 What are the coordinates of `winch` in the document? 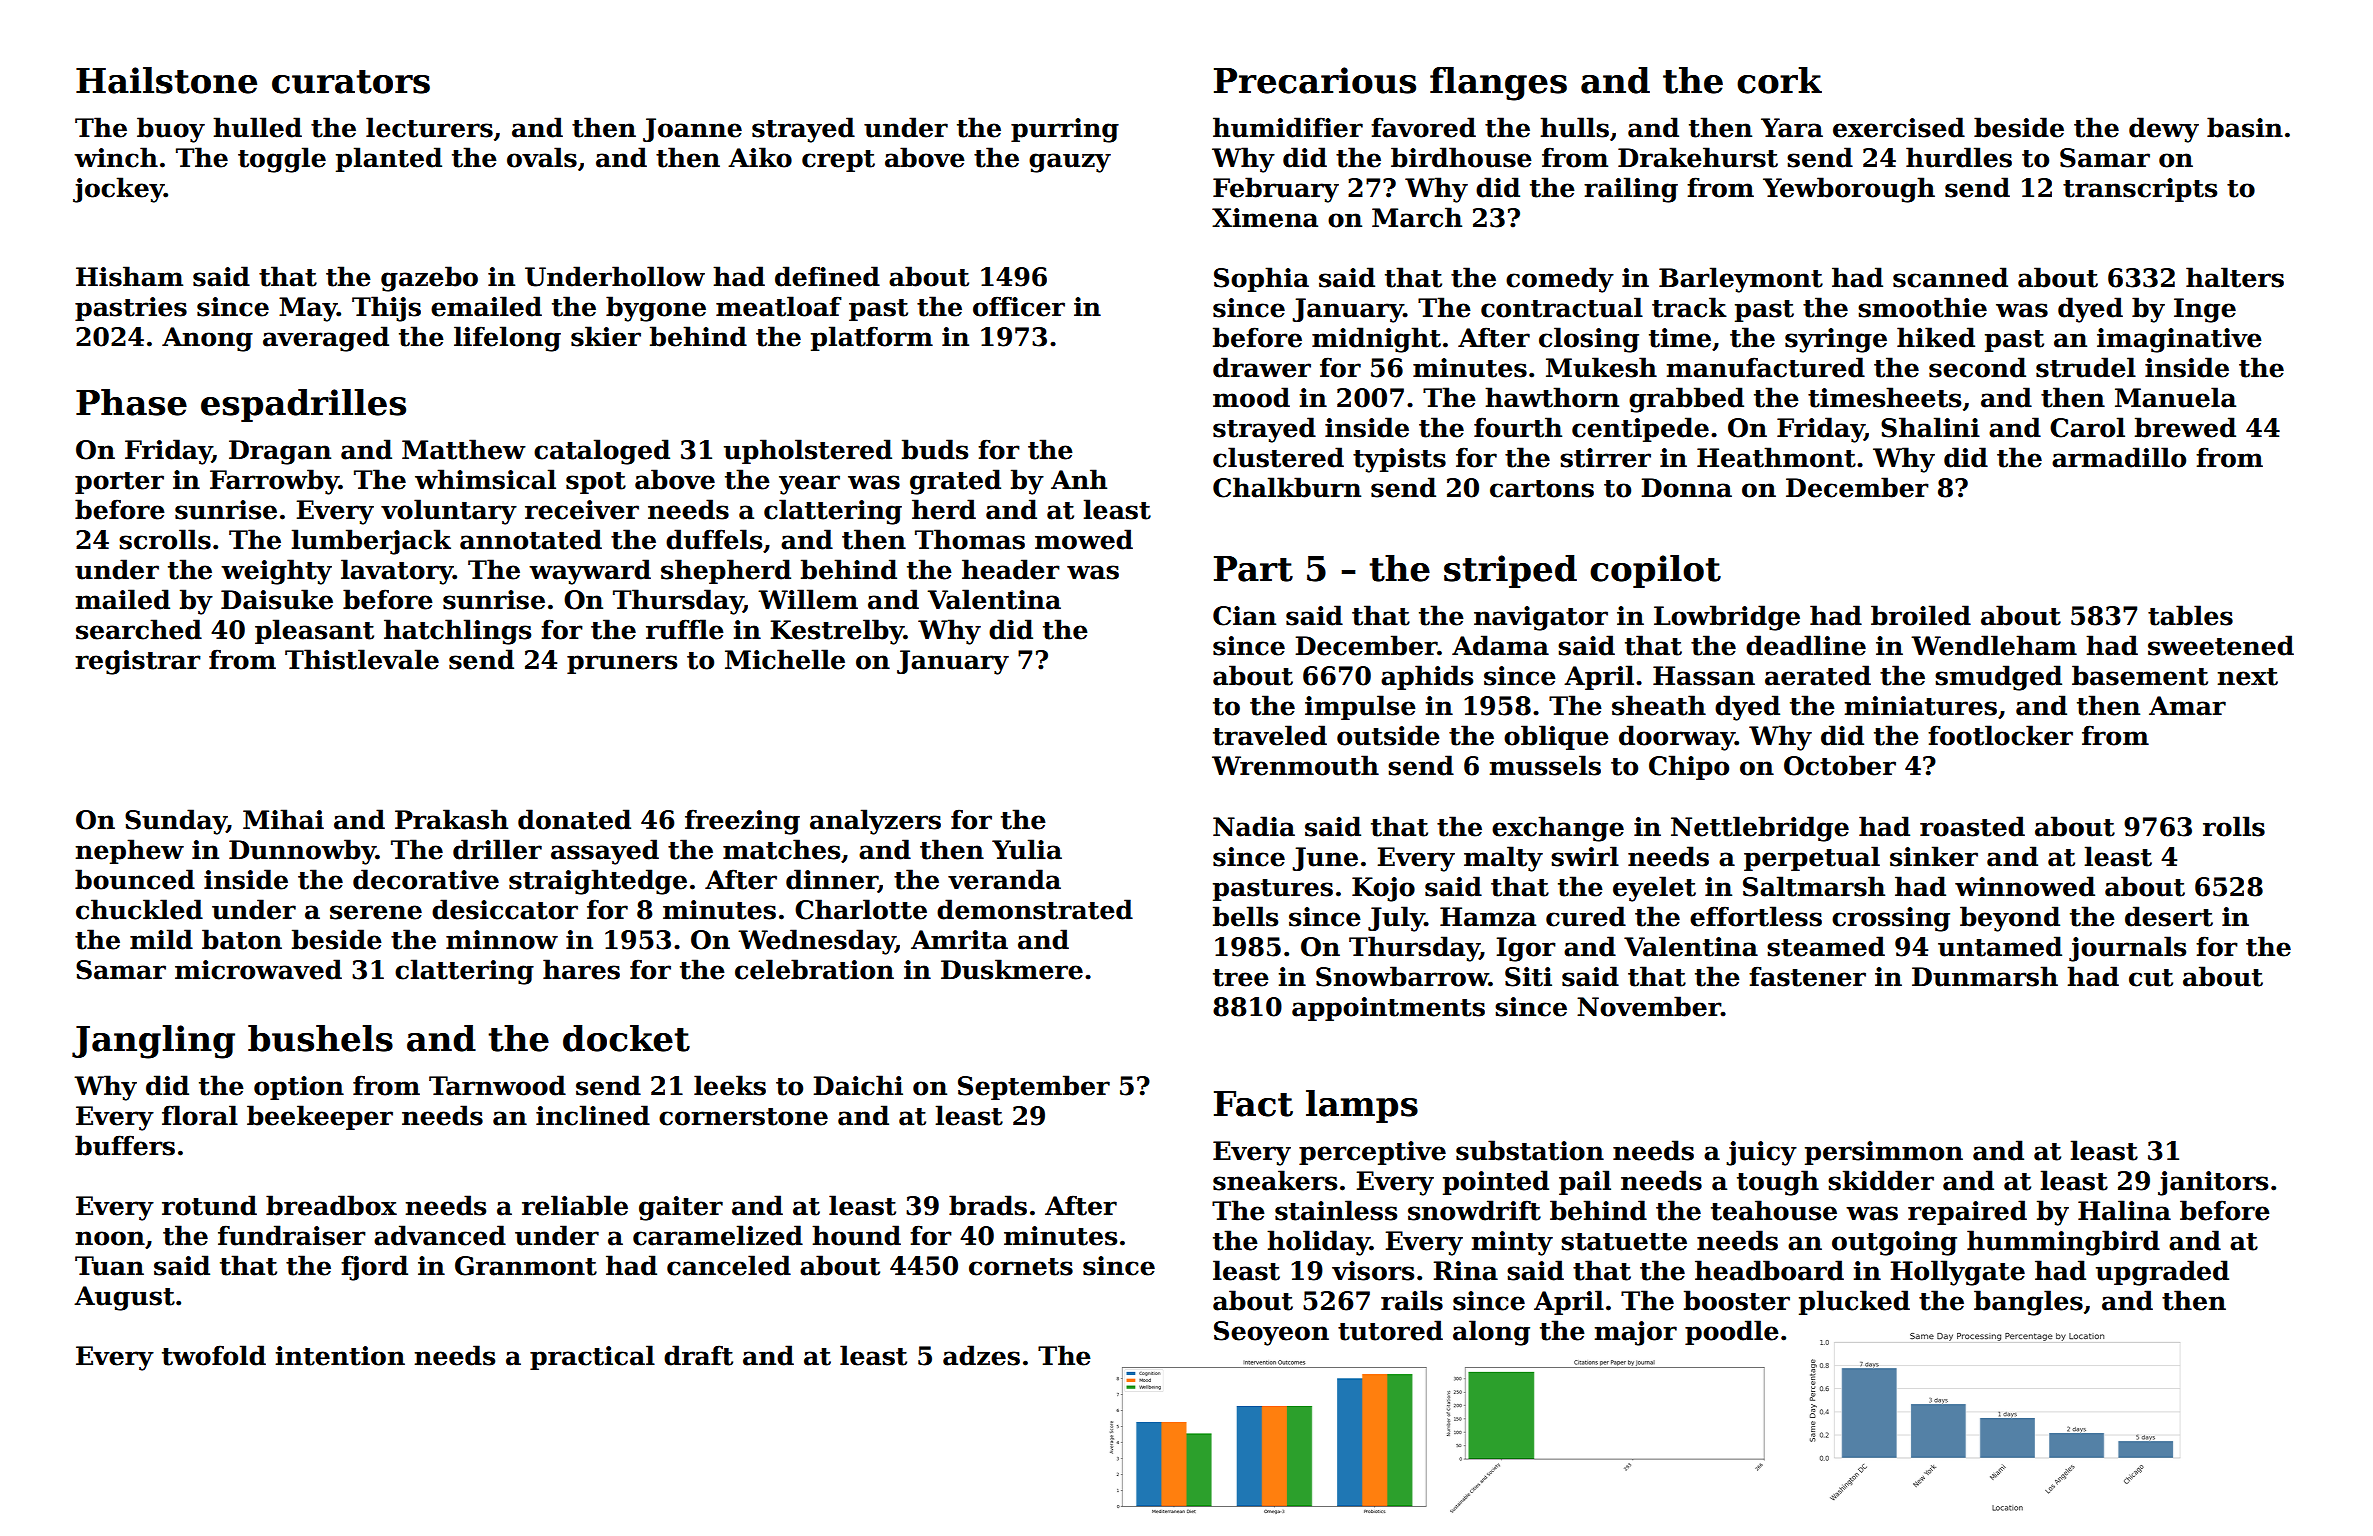 It's located at (116, 157).
